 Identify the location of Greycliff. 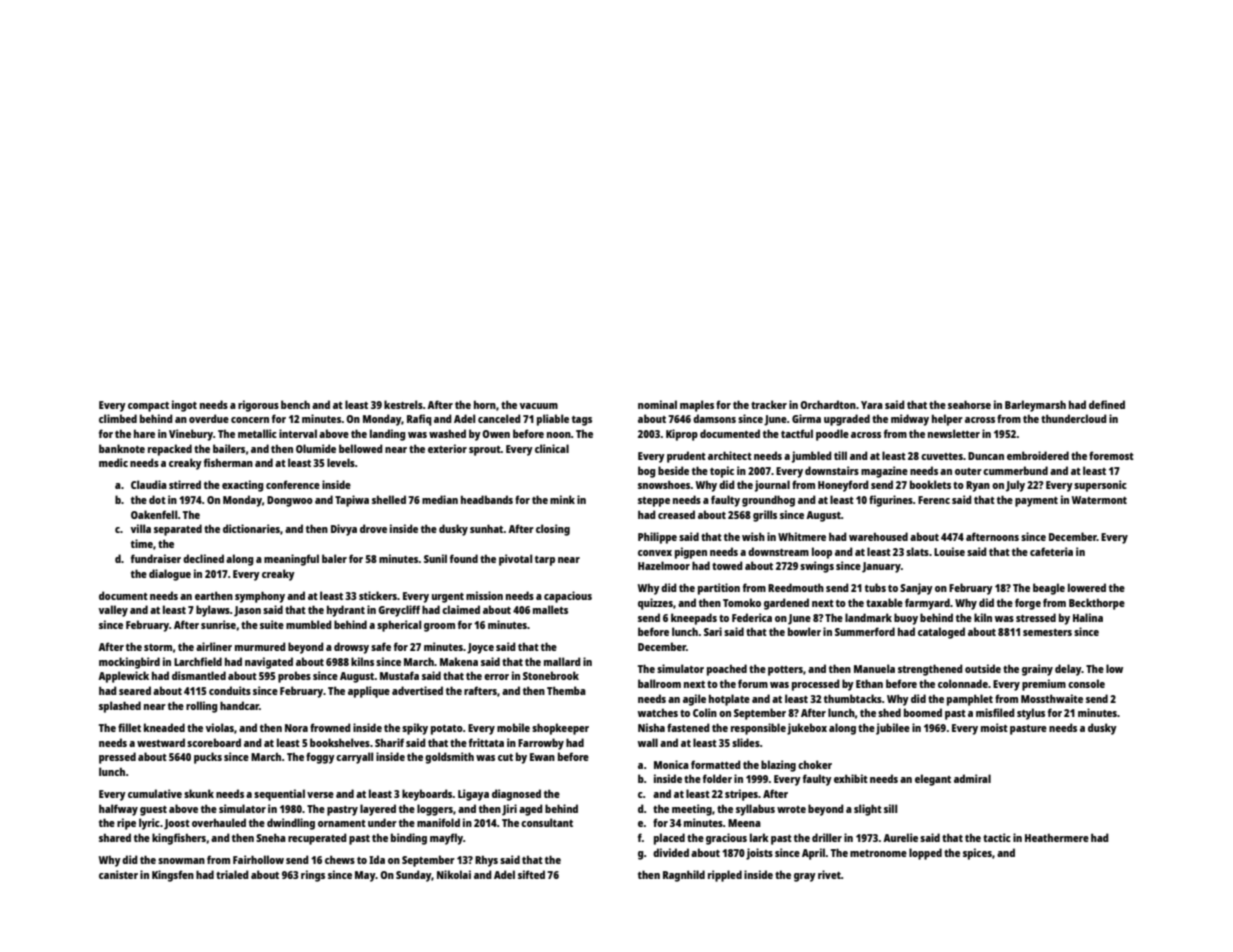
(399, 611).
